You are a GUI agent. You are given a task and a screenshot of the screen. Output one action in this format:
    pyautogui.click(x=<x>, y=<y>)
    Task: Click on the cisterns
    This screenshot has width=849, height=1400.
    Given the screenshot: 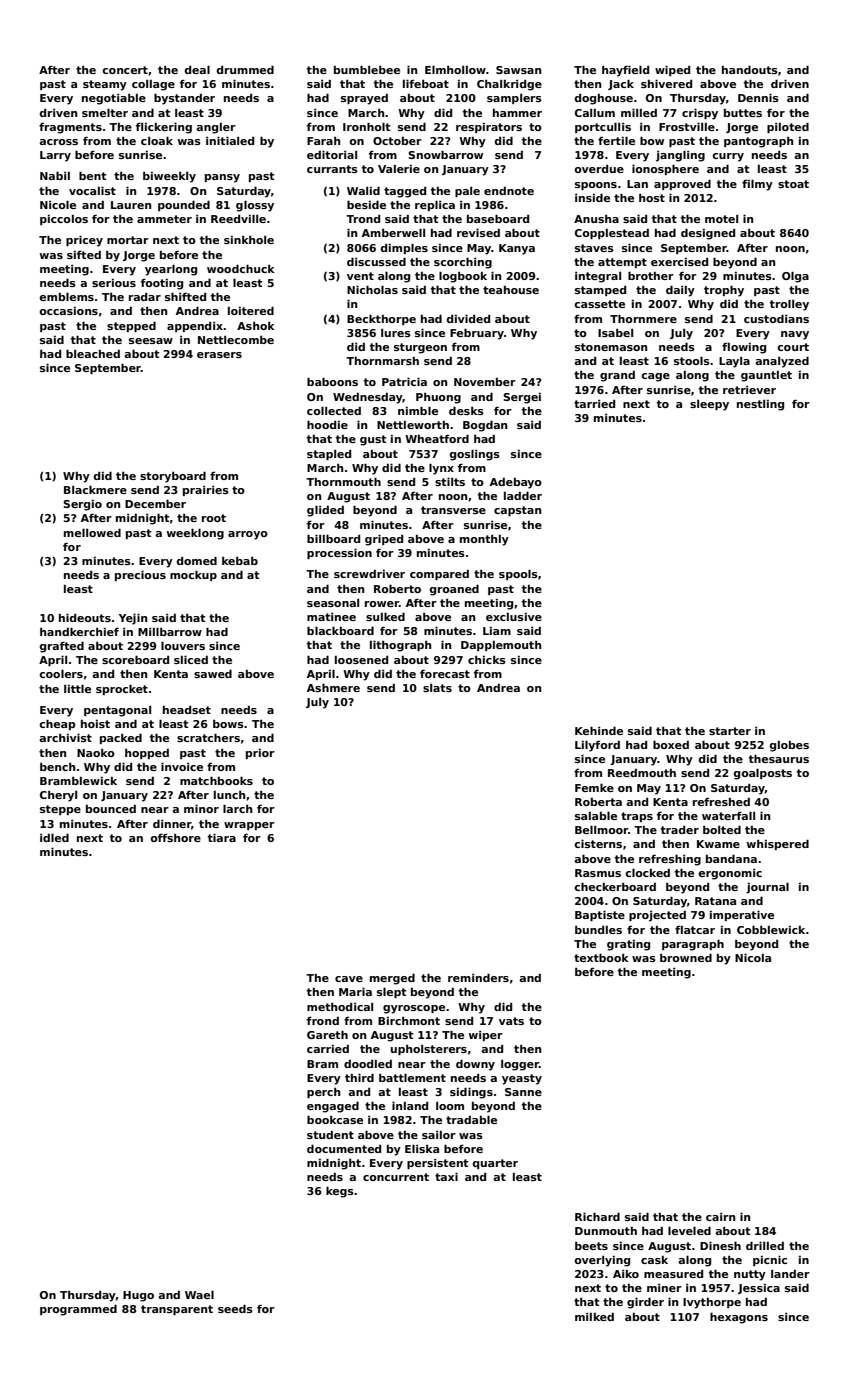 What is the action you would take?
    pyautogui.click(x=598, y=843)
